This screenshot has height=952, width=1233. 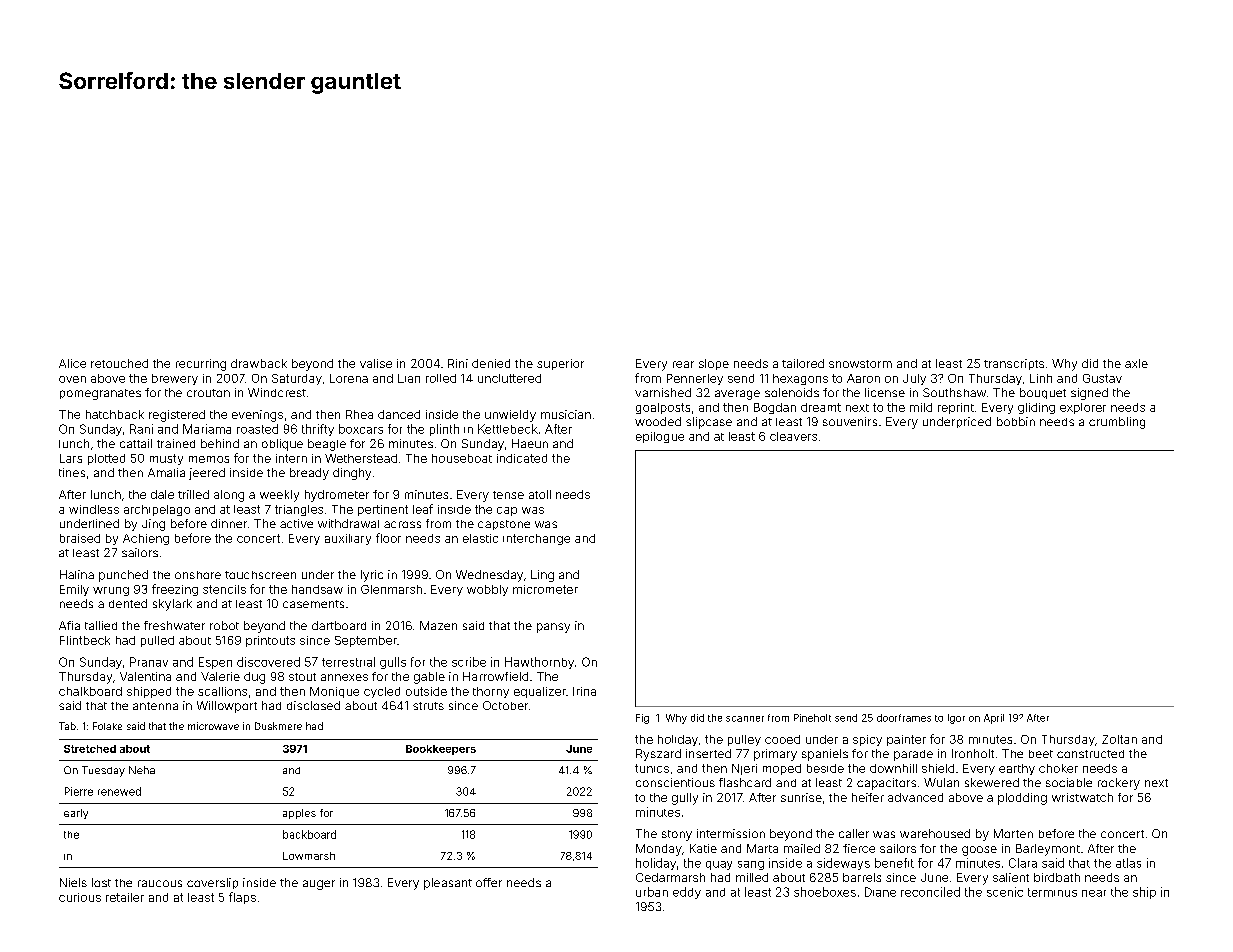 I want to click on micrometer, so click(x=545, y=589).
